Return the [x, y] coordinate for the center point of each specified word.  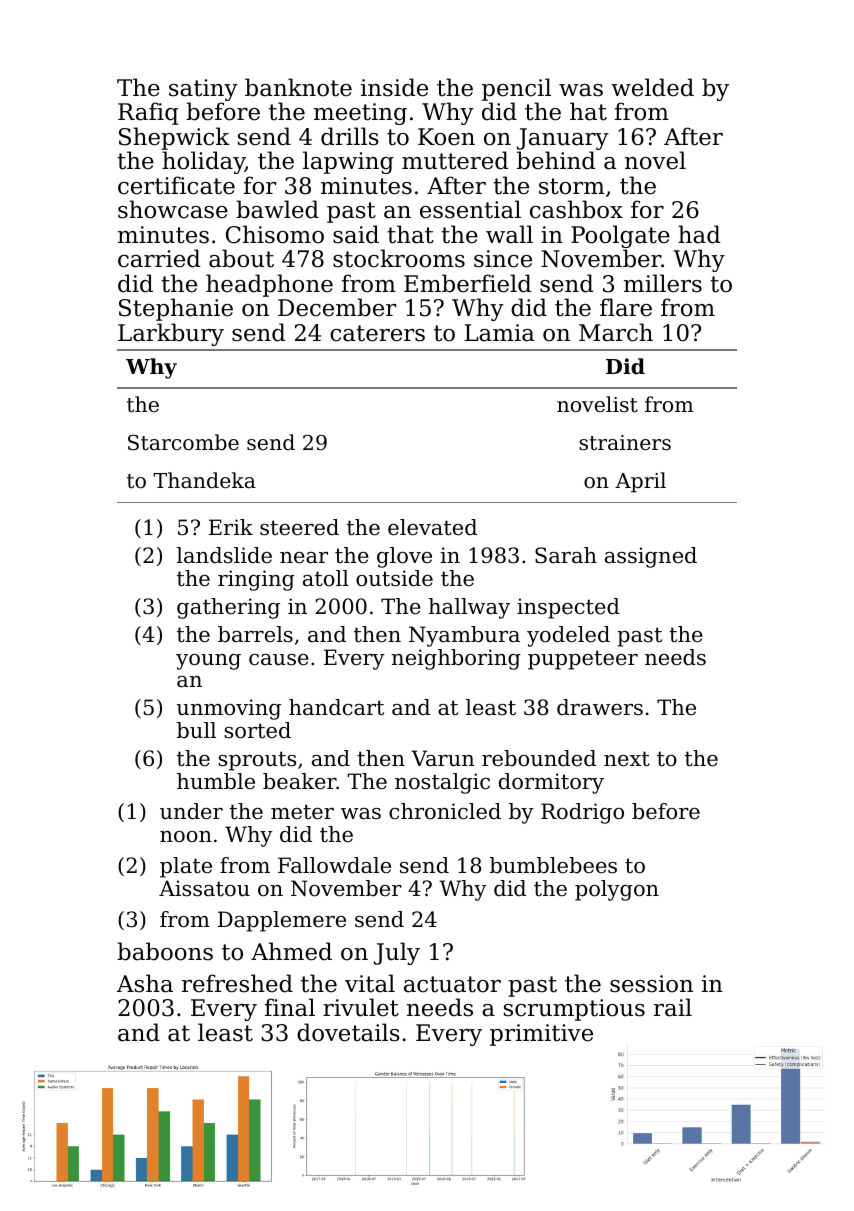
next [627, 759]
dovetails [348, 1032]
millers [663, 283]
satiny [203, 90]
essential [470, 209]
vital [370, 983]
